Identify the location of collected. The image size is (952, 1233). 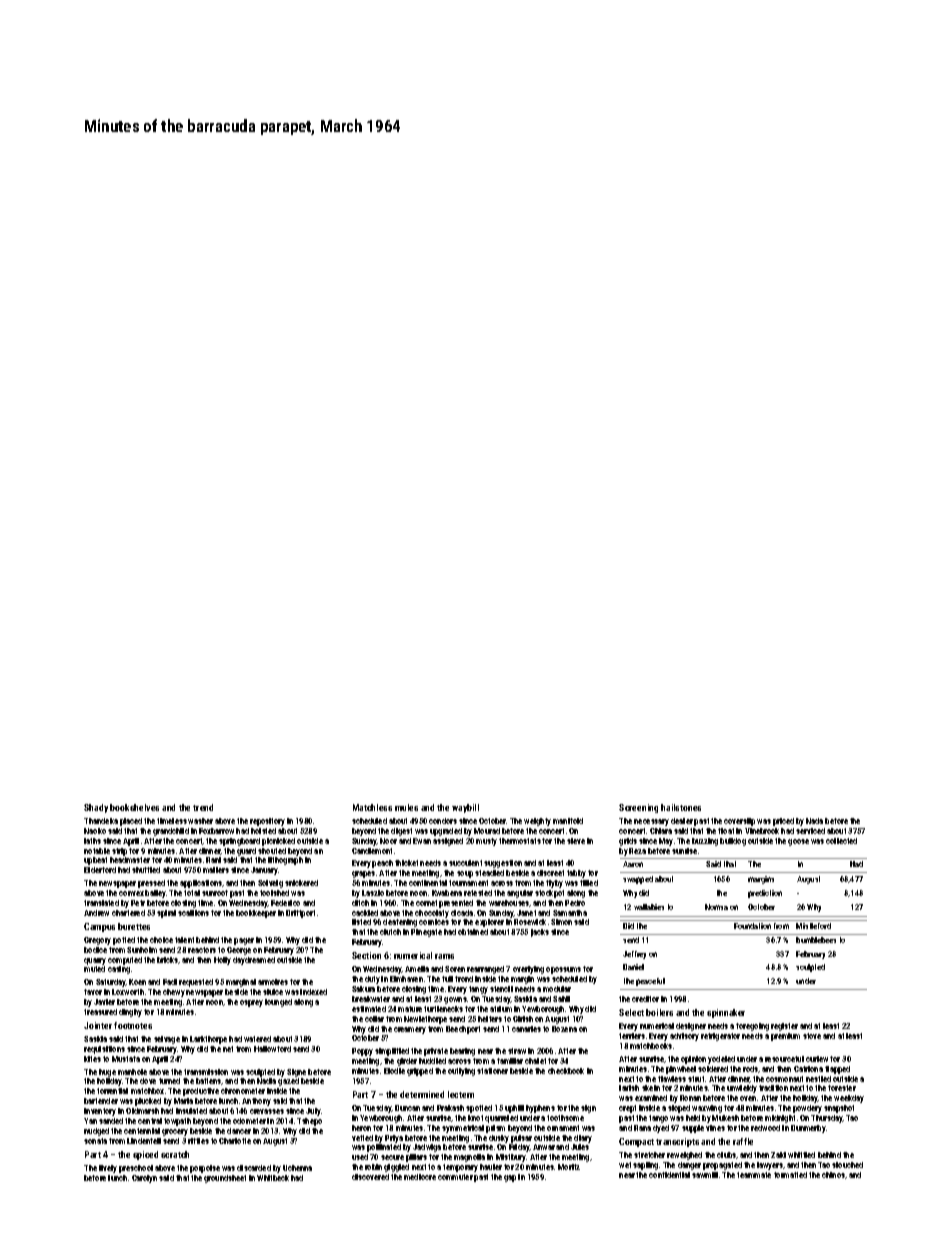
(841, 841).
